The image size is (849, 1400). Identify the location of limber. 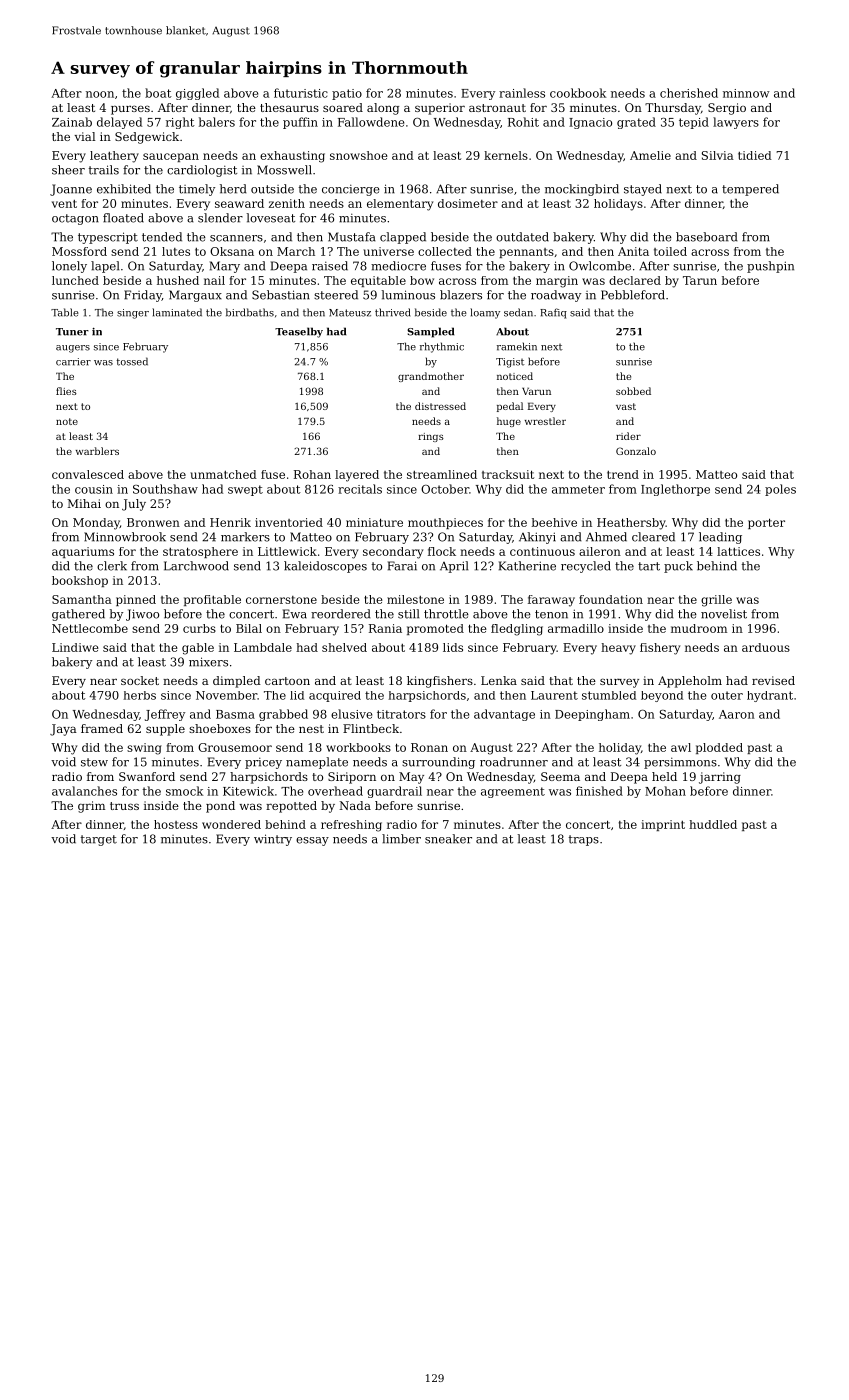
(401, 839).
